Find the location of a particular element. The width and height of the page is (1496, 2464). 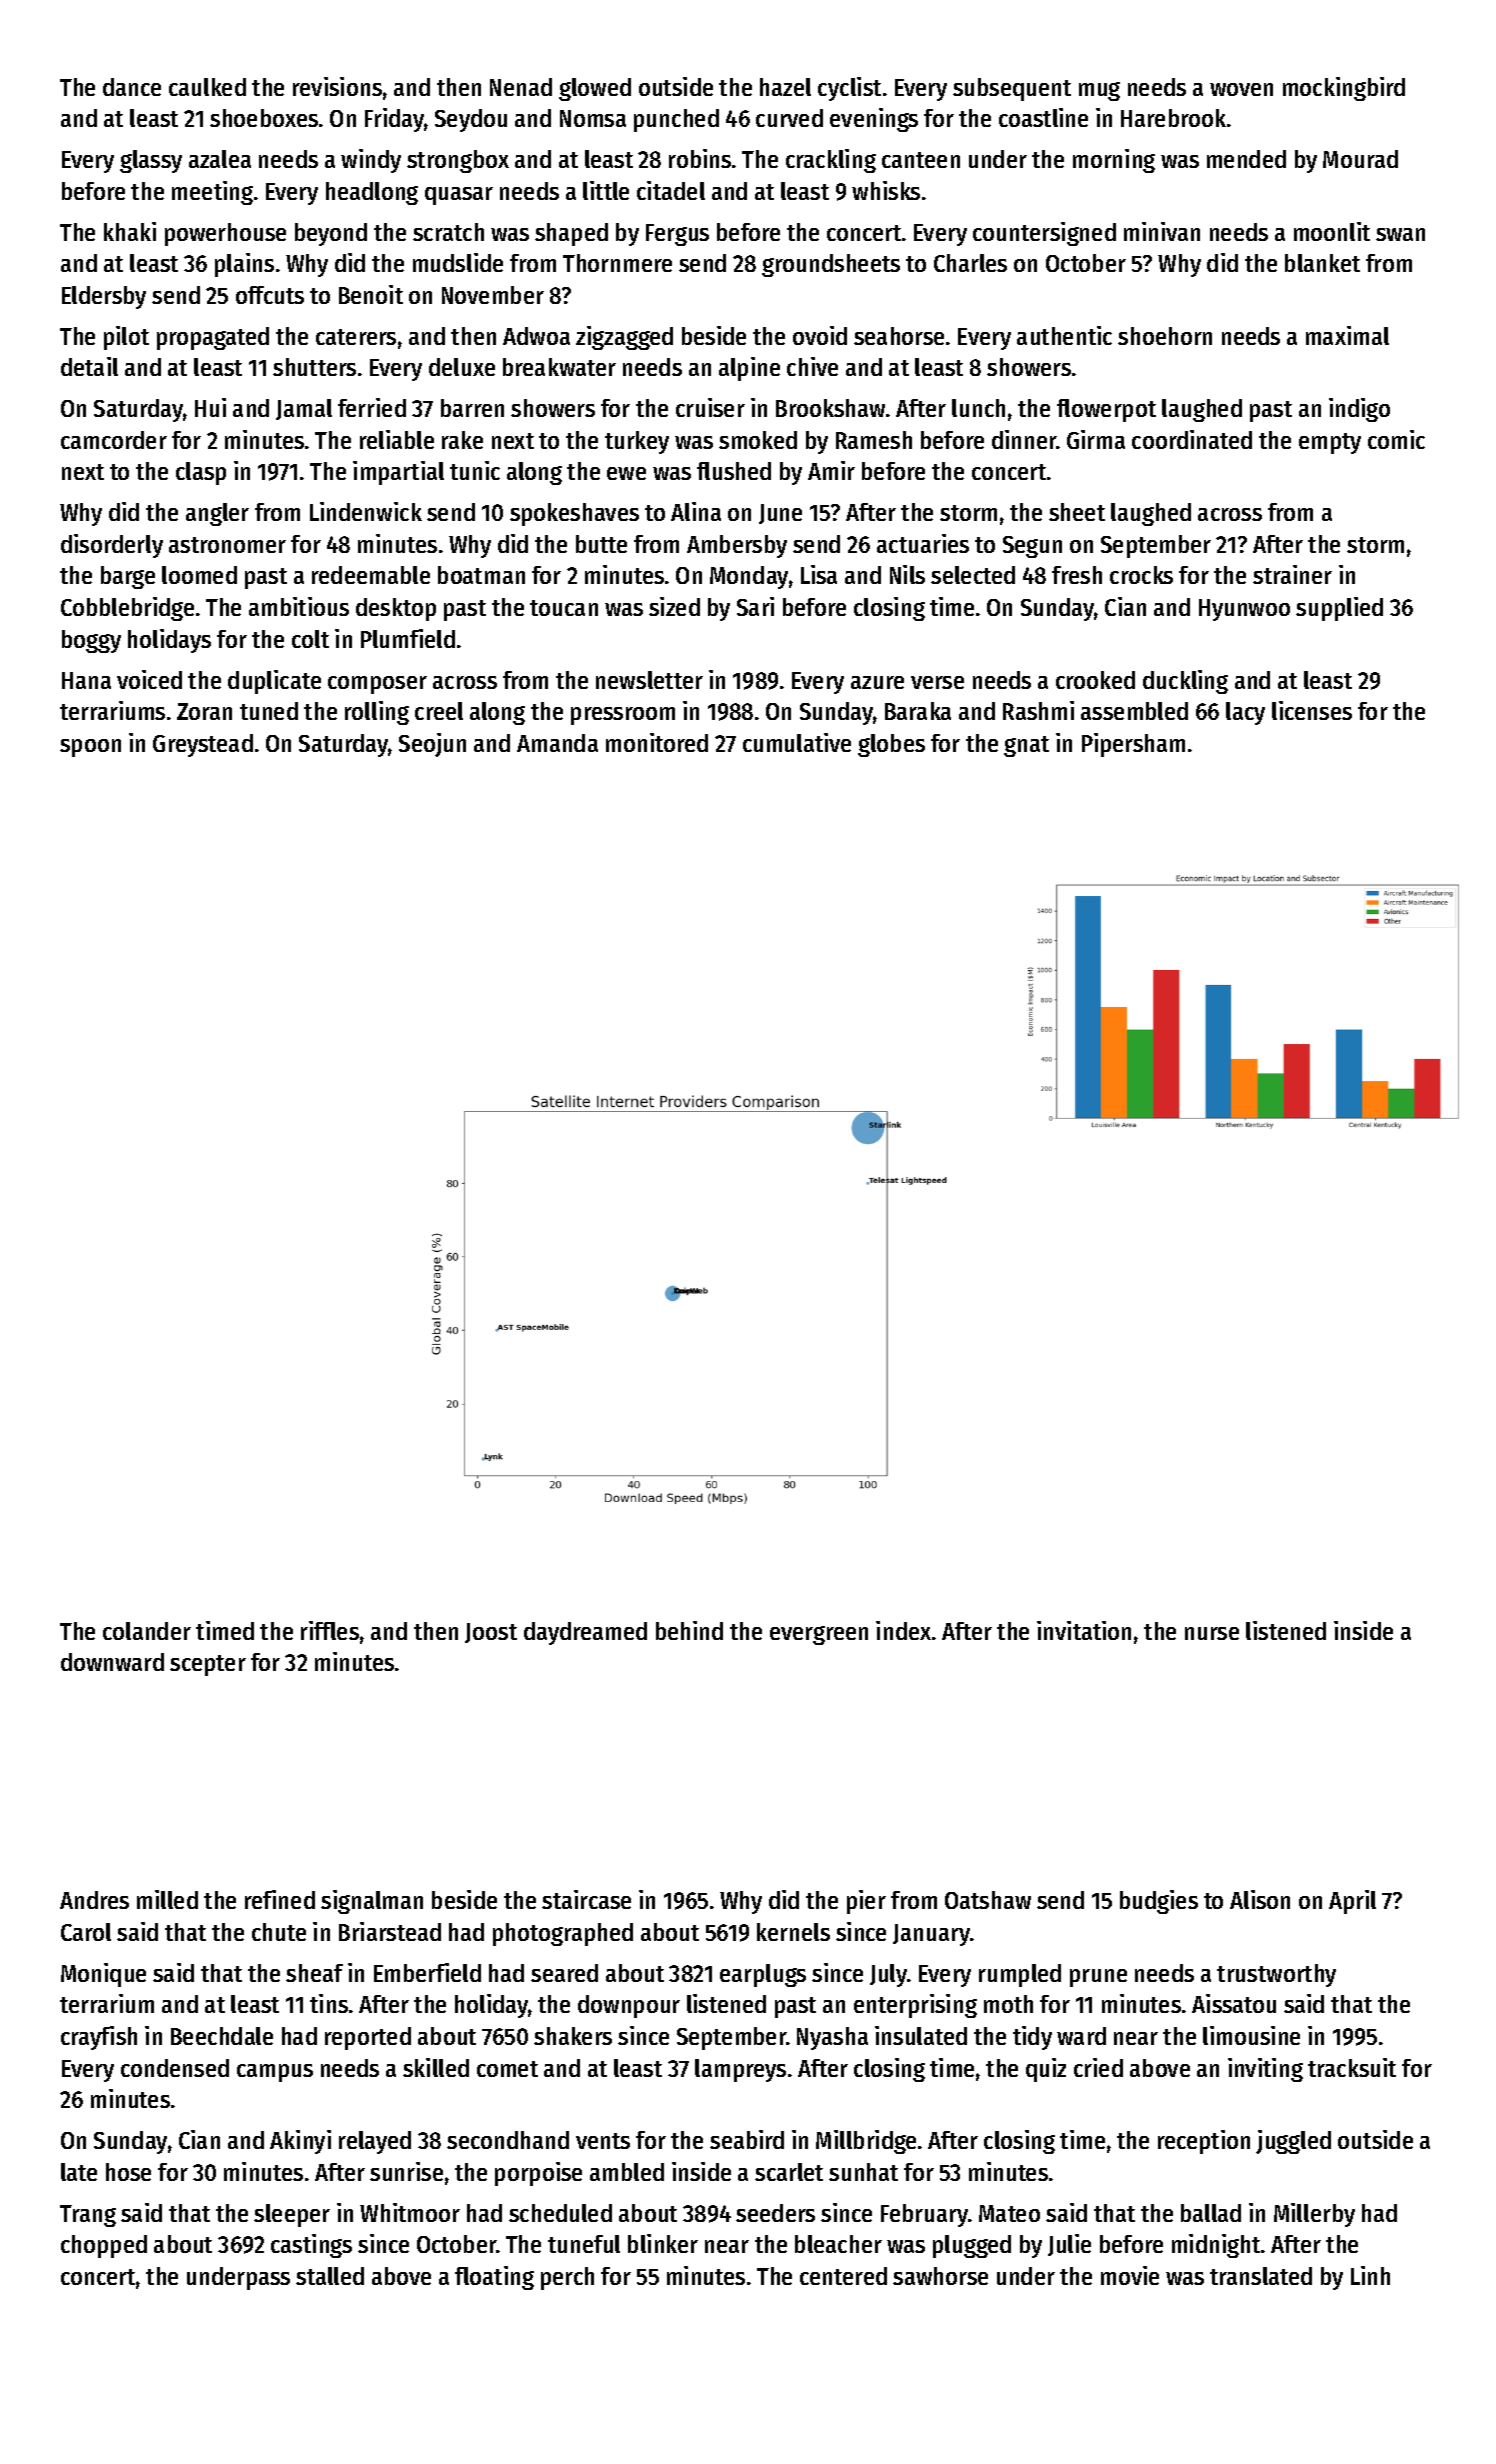

scepter is located at coordinates (208, 1665).
